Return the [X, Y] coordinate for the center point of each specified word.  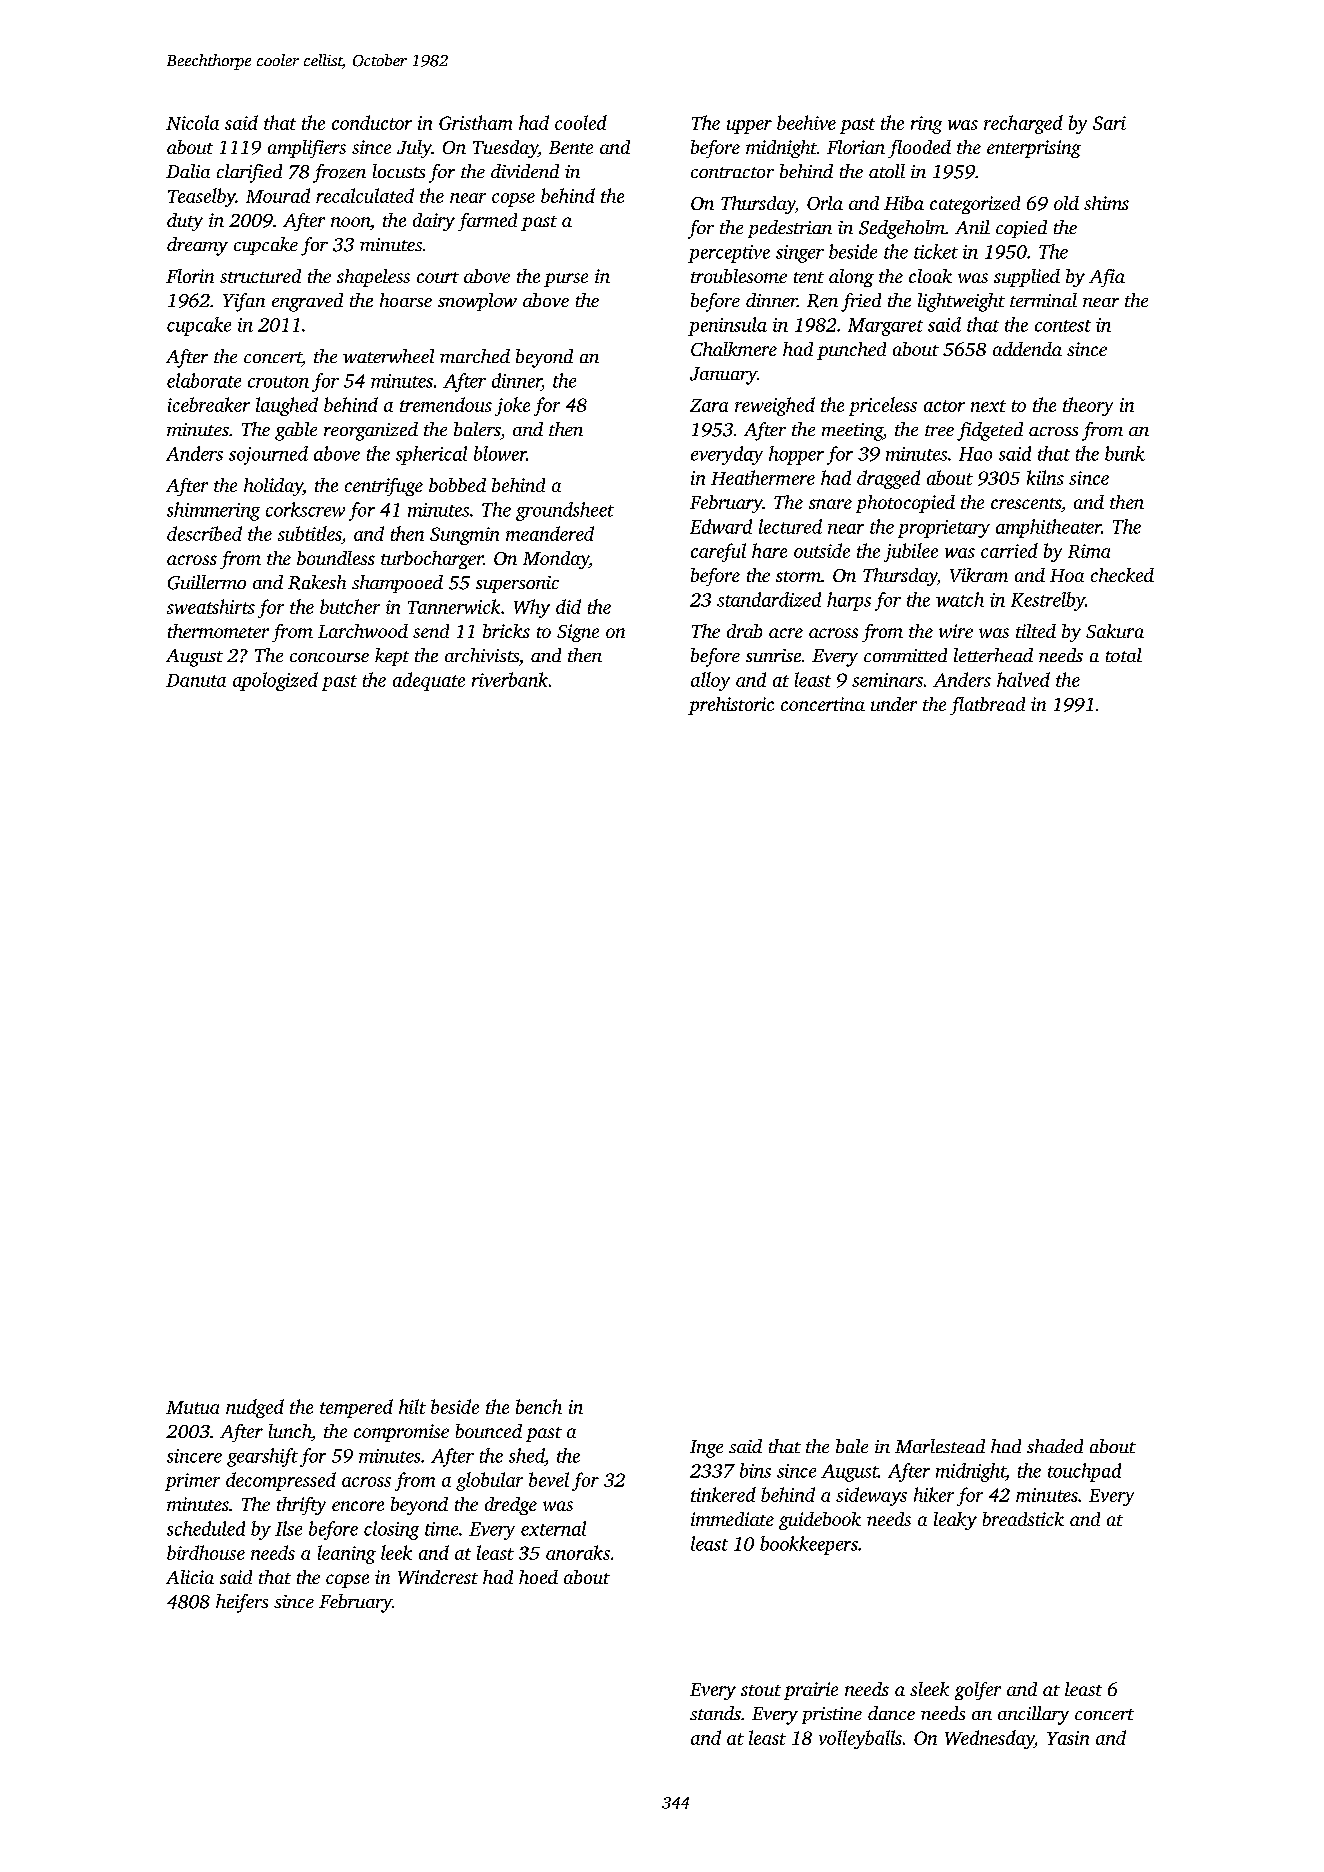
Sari [1109, 123]
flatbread [987, 706]
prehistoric [731, 706]
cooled [581, 122]
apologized [275, 681]
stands [715, 1713]
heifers [242, 1603]
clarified [249, 173]
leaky [955, 1521]
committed [905, 655]
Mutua [192, 1407]
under [894, 704]
